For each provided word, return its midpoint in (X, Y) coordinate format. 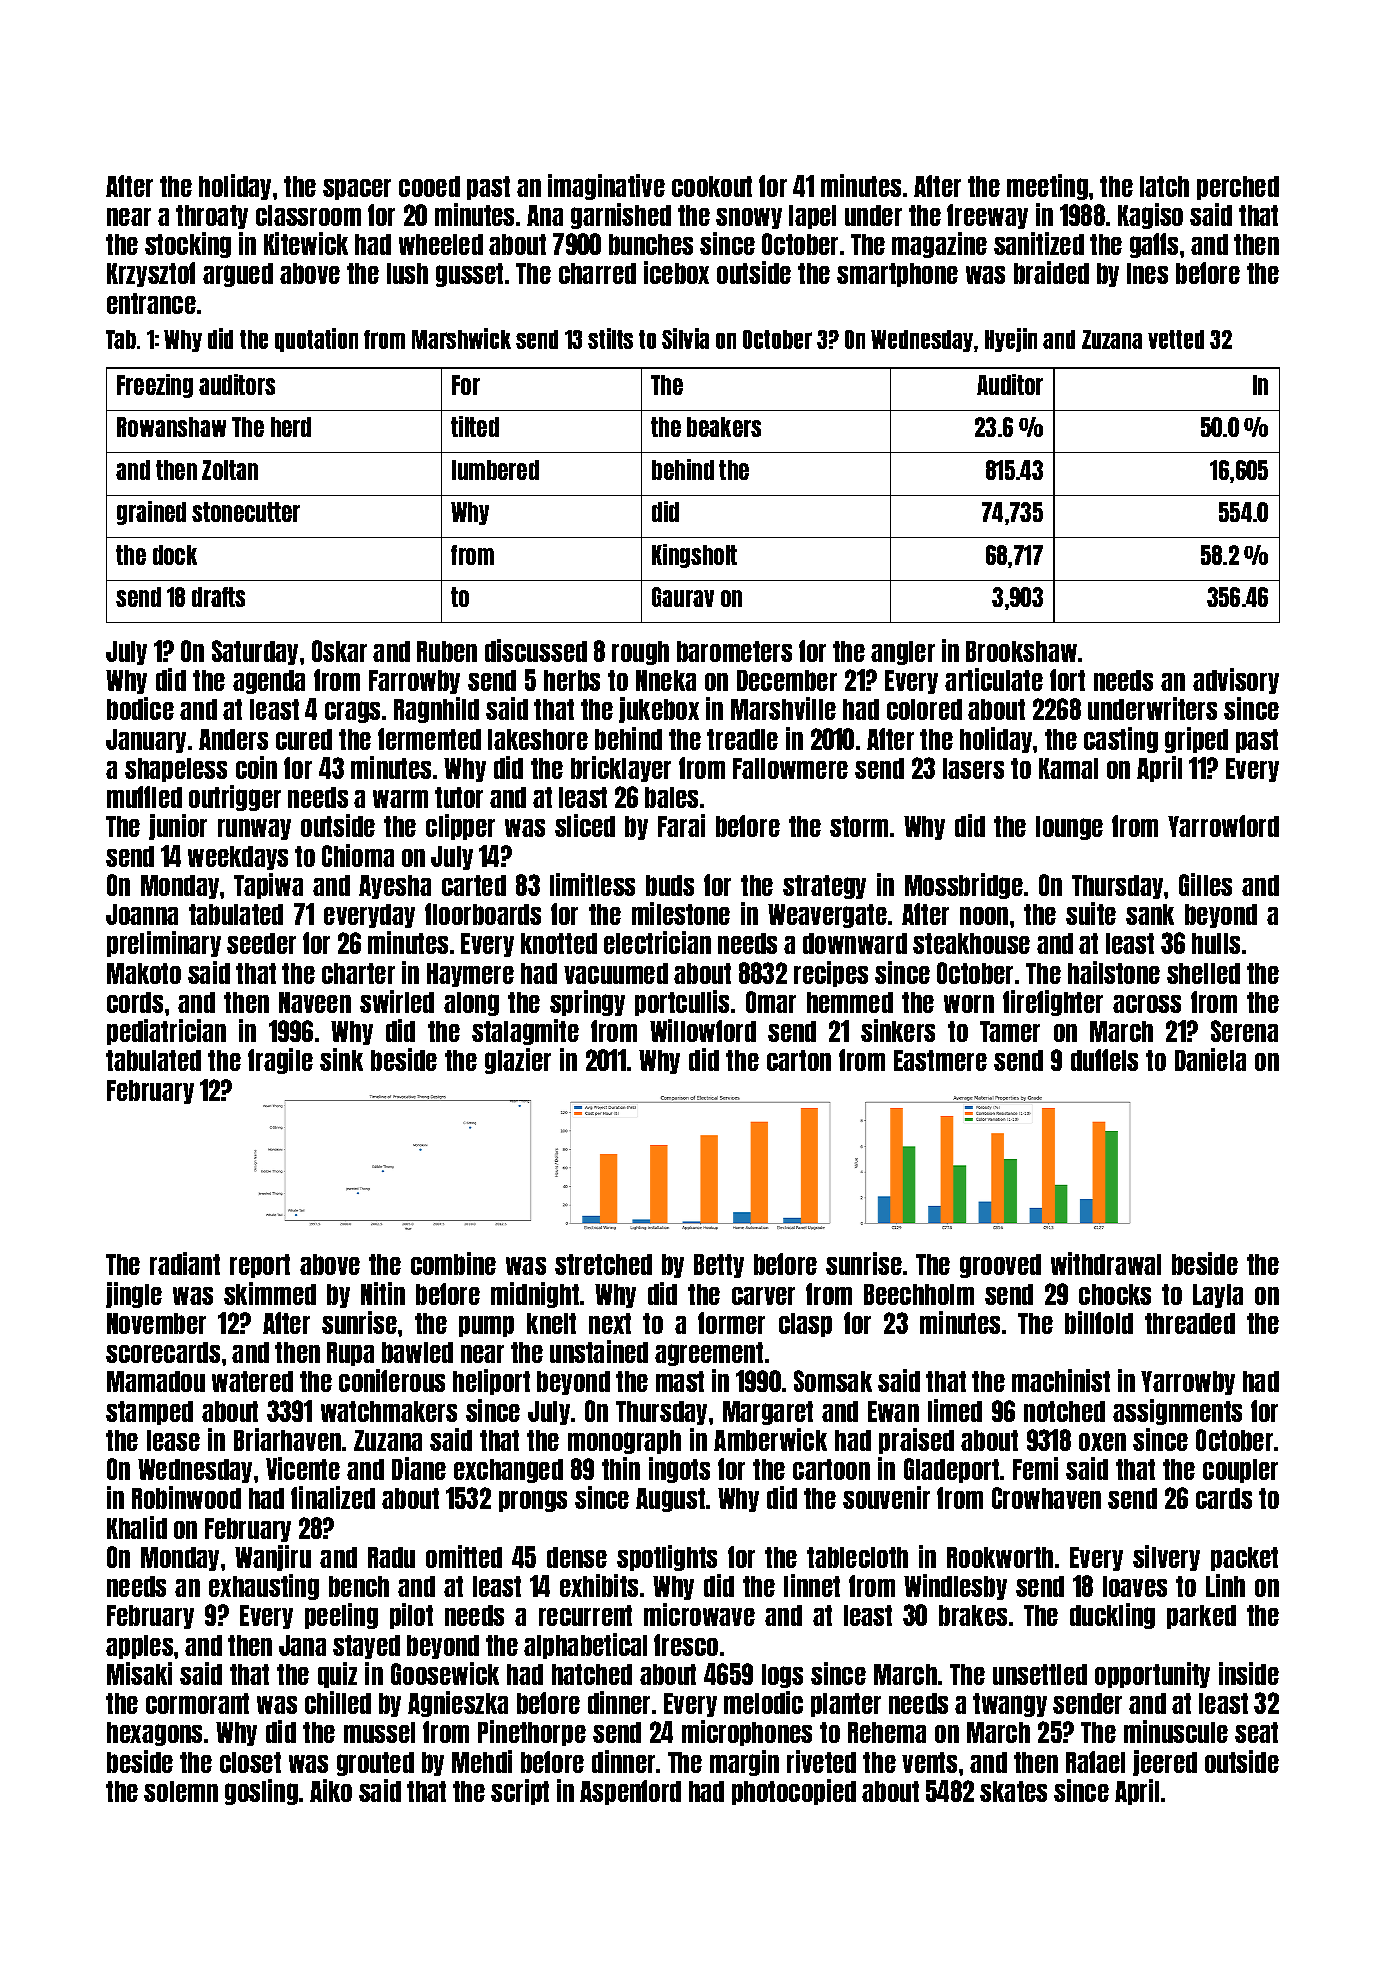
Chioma (358, 855)
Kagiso (1150, 216)
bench (359, 1586)
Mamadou (156, 1381)
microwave (699, 1614)
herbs (572, 680)
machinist (1061, 1380)
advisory (1236, 681)
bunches (651, 244)
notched (1064, 1411)
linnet (812, 1585)
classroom (308, 215)
